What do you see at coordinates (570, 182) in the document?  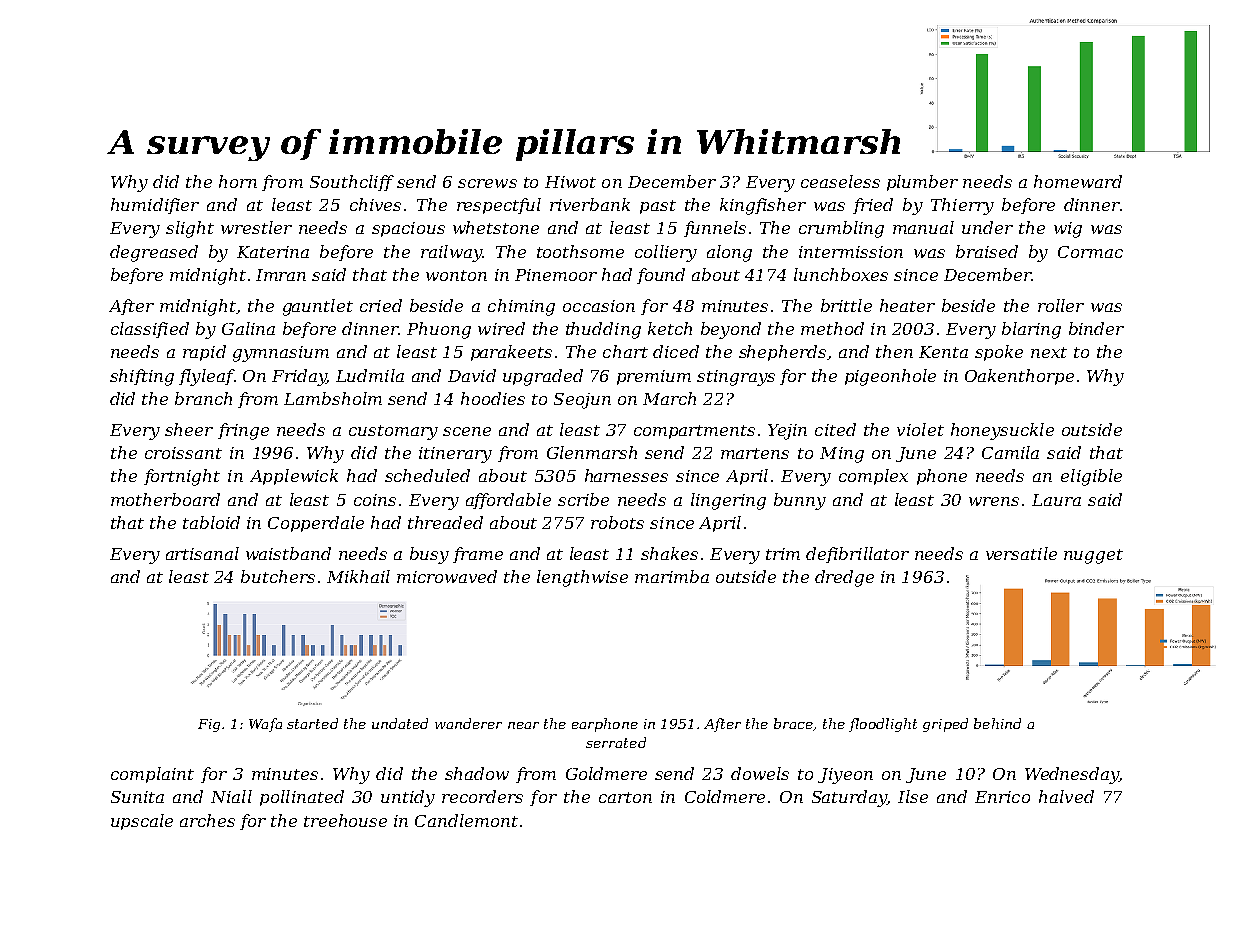 I see `Hiwot` at bounding box center [570, 182].
